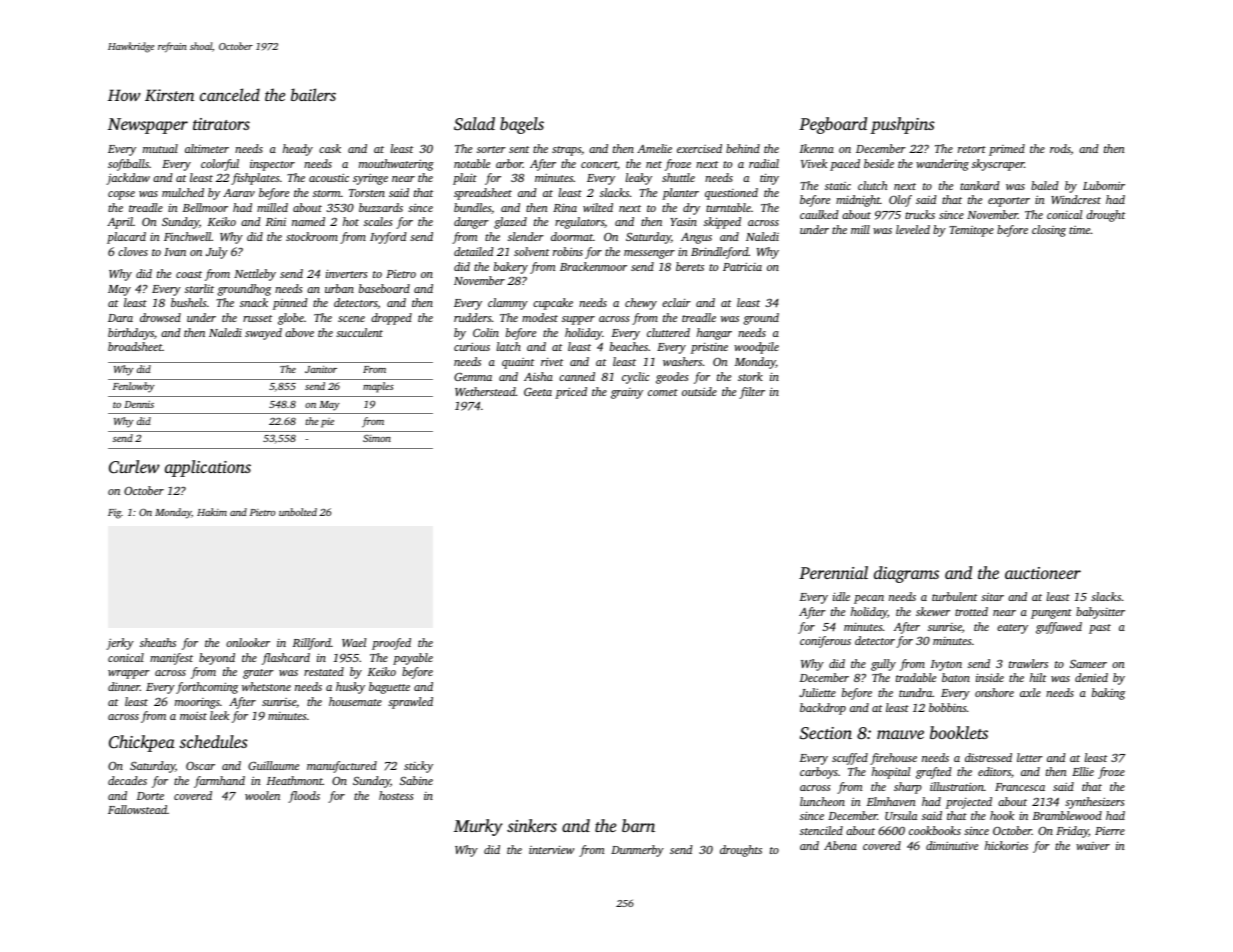 This screenshot has width=1233, height=952. I want to click on Pegboard, so click(833, 125).
